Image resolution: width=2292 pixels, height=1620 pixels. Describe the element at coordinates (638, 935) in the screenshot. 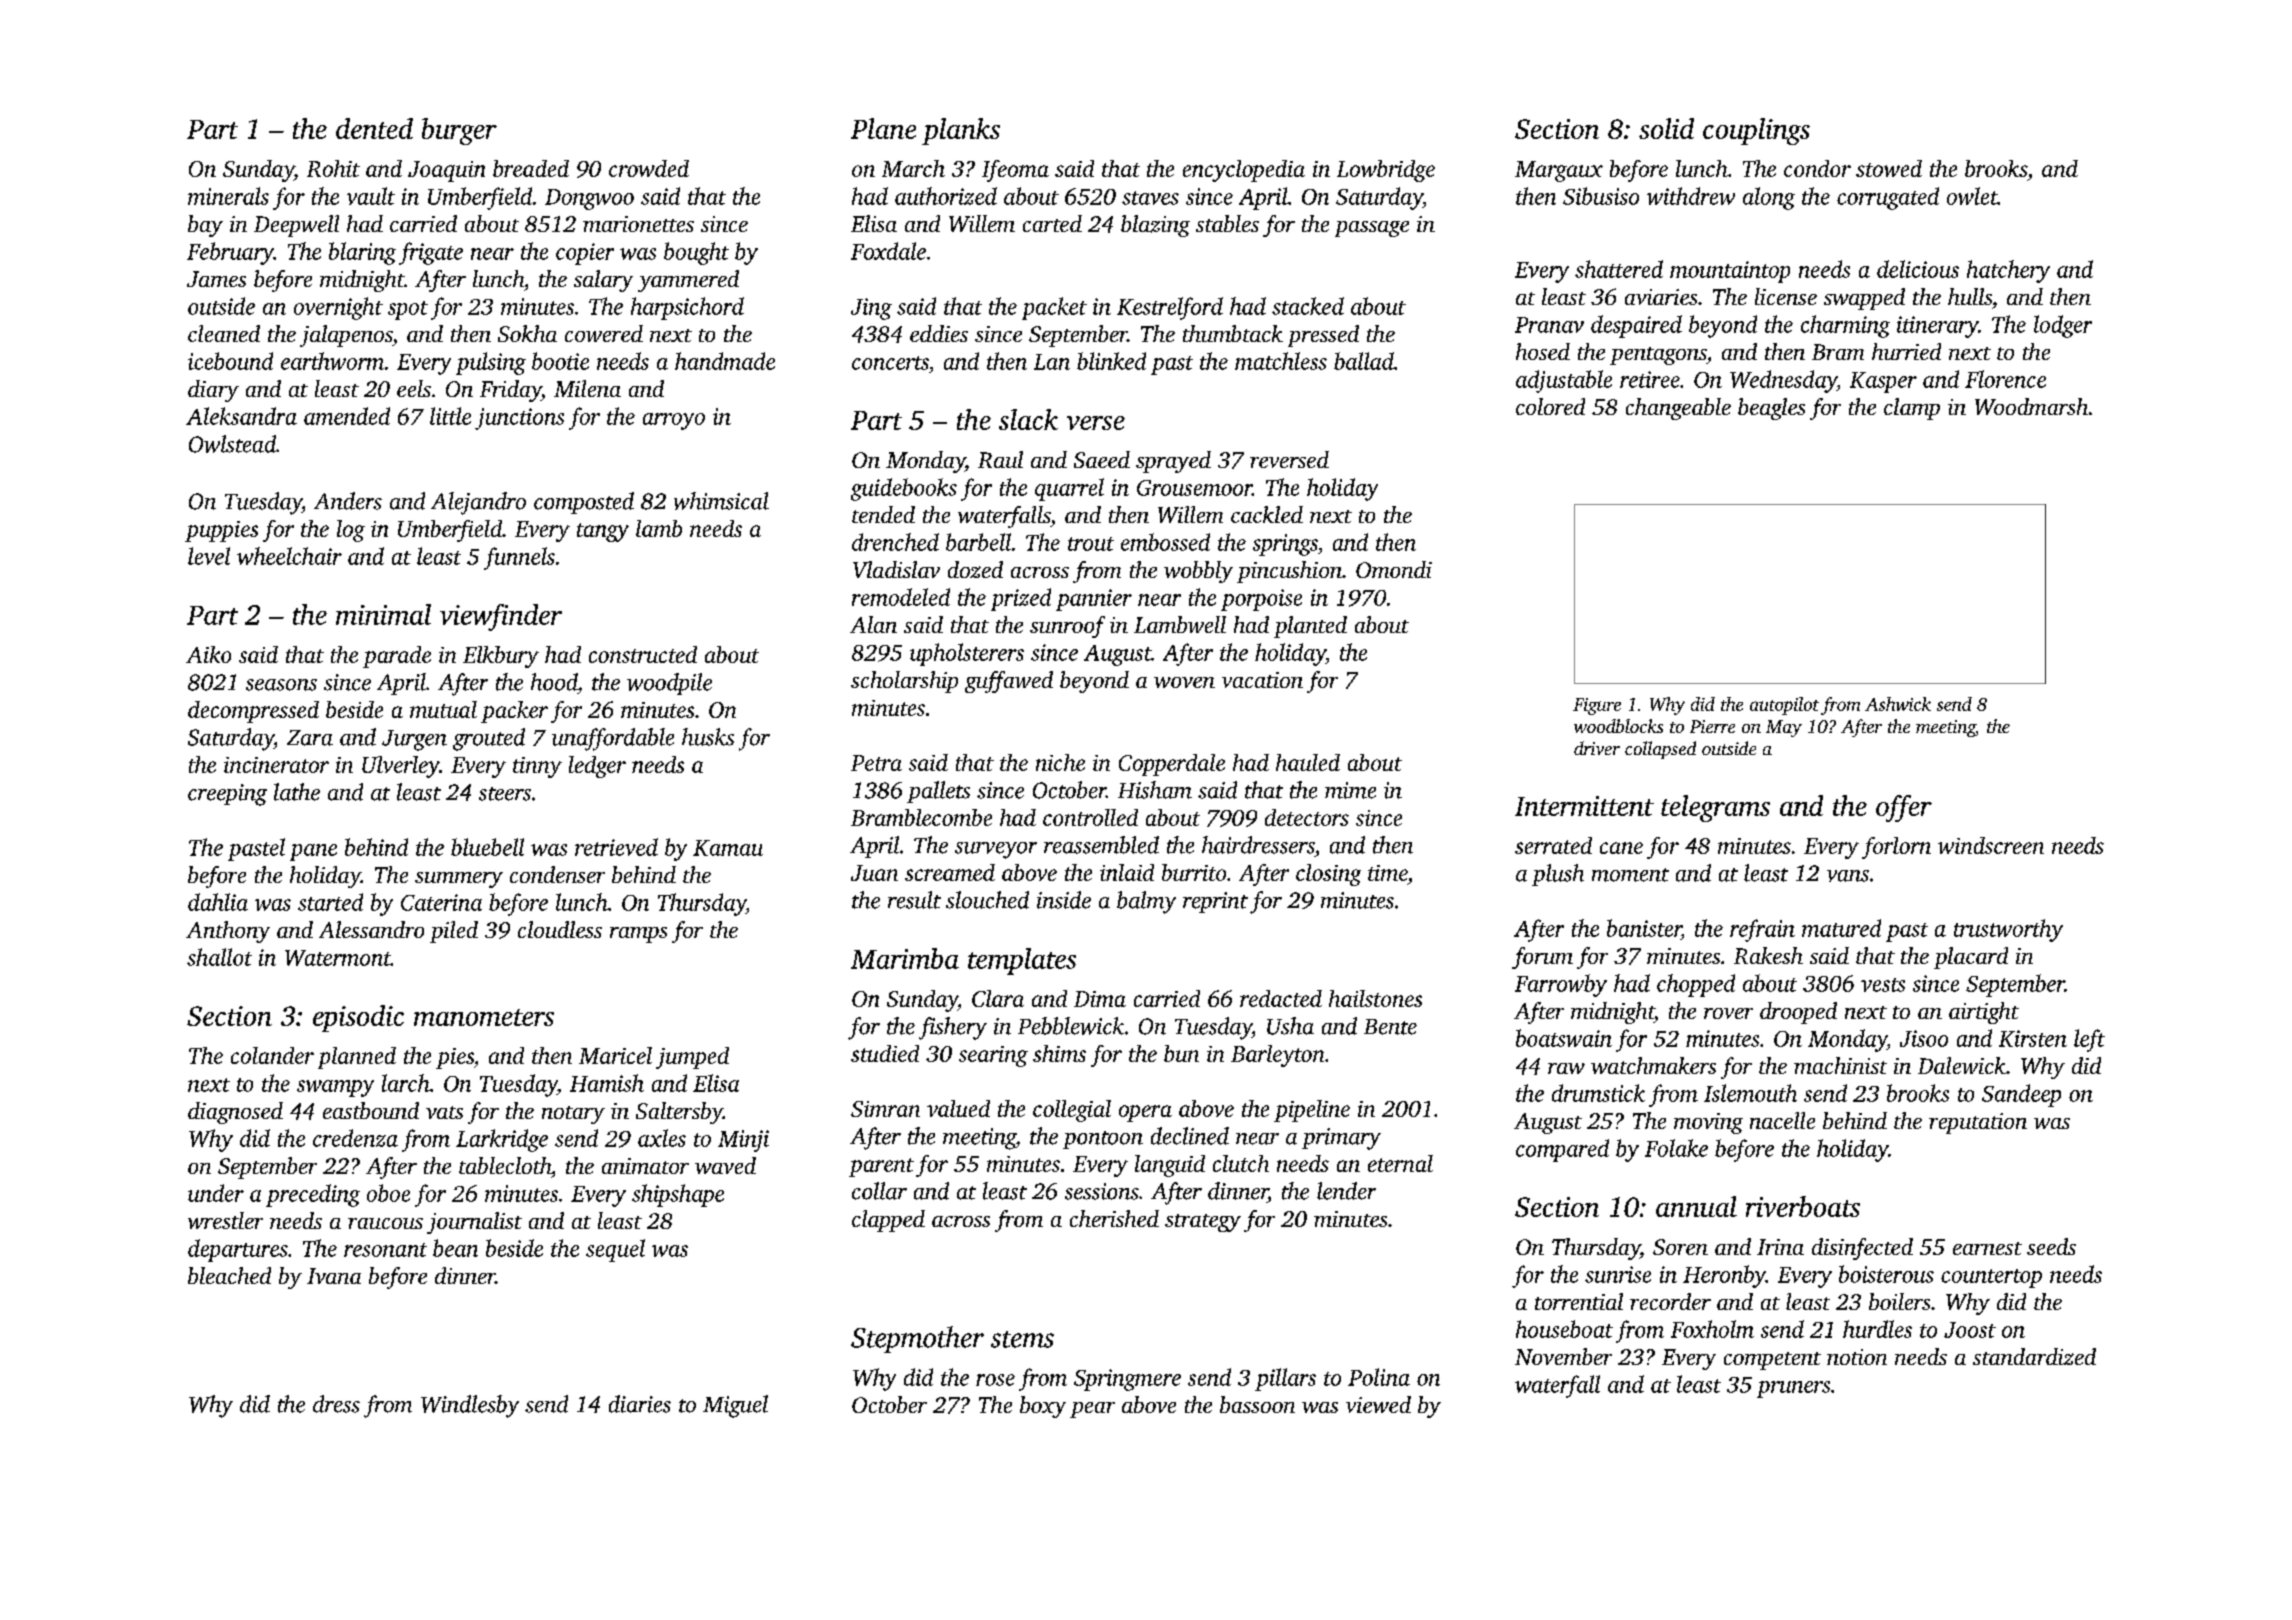

I see `ramps` at that location.
